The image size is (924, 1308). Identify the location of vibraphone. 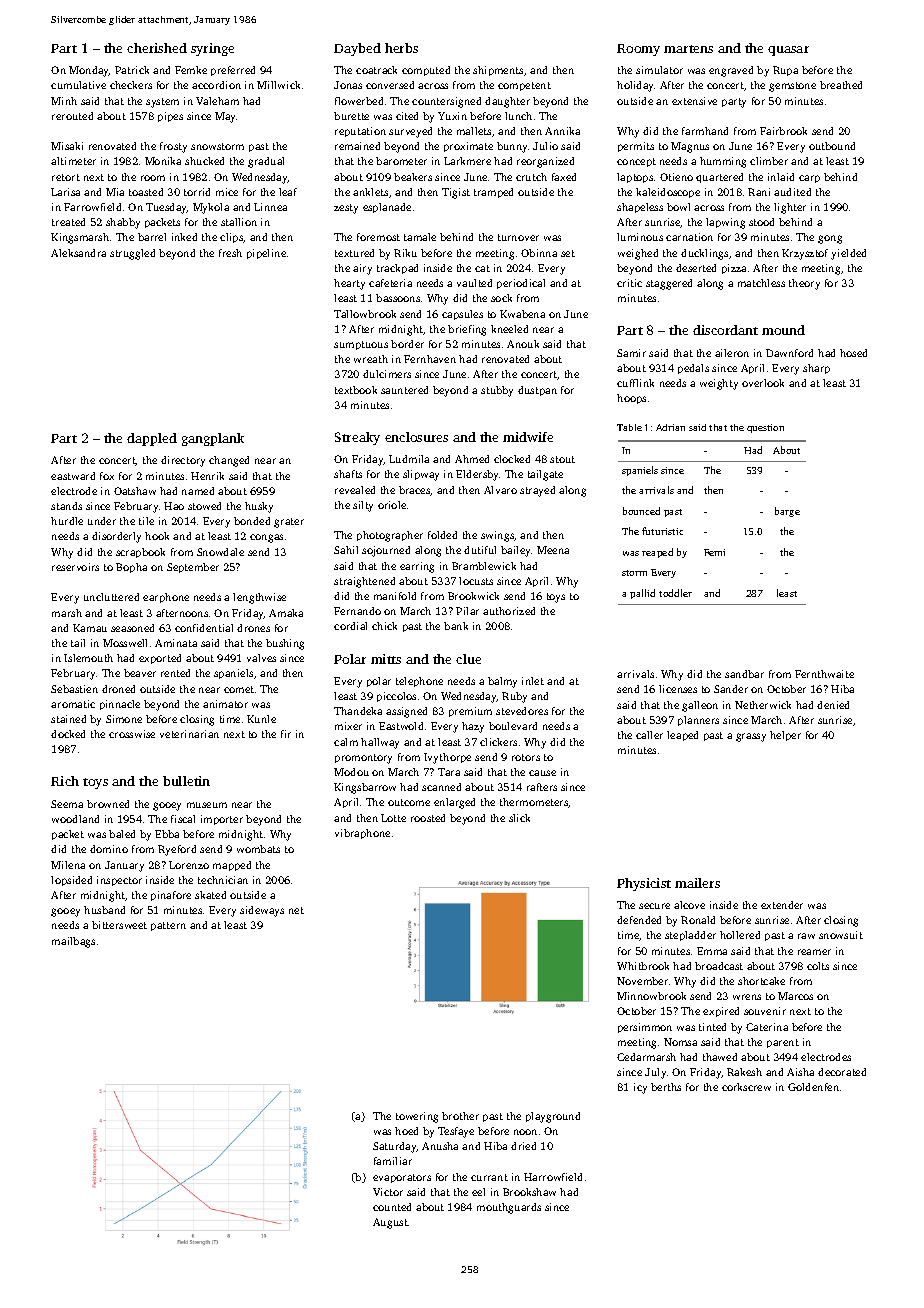
(362, 834).
